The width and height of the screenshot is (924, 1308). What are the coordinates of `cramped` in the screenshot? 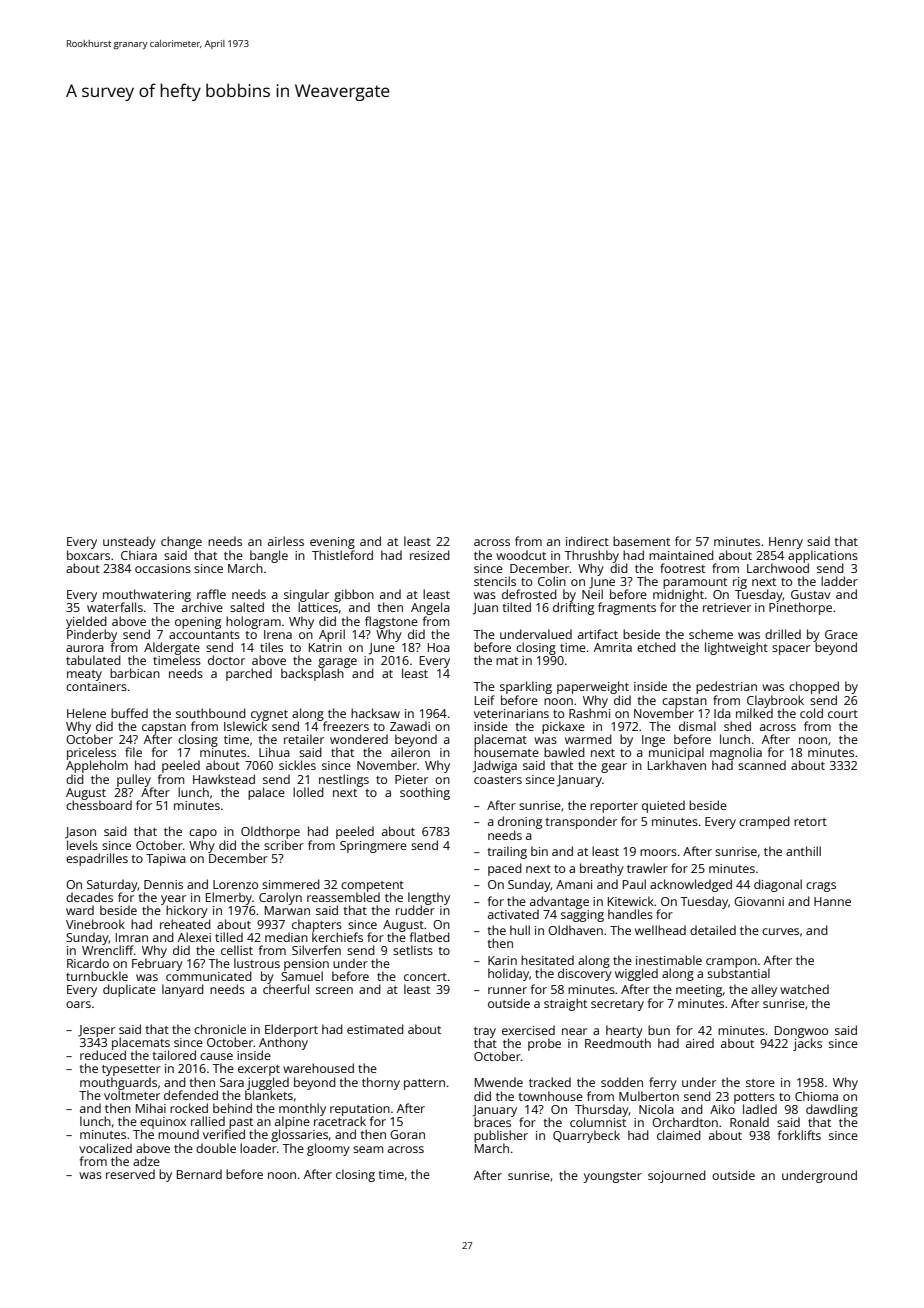 It's located at (764, 822).
